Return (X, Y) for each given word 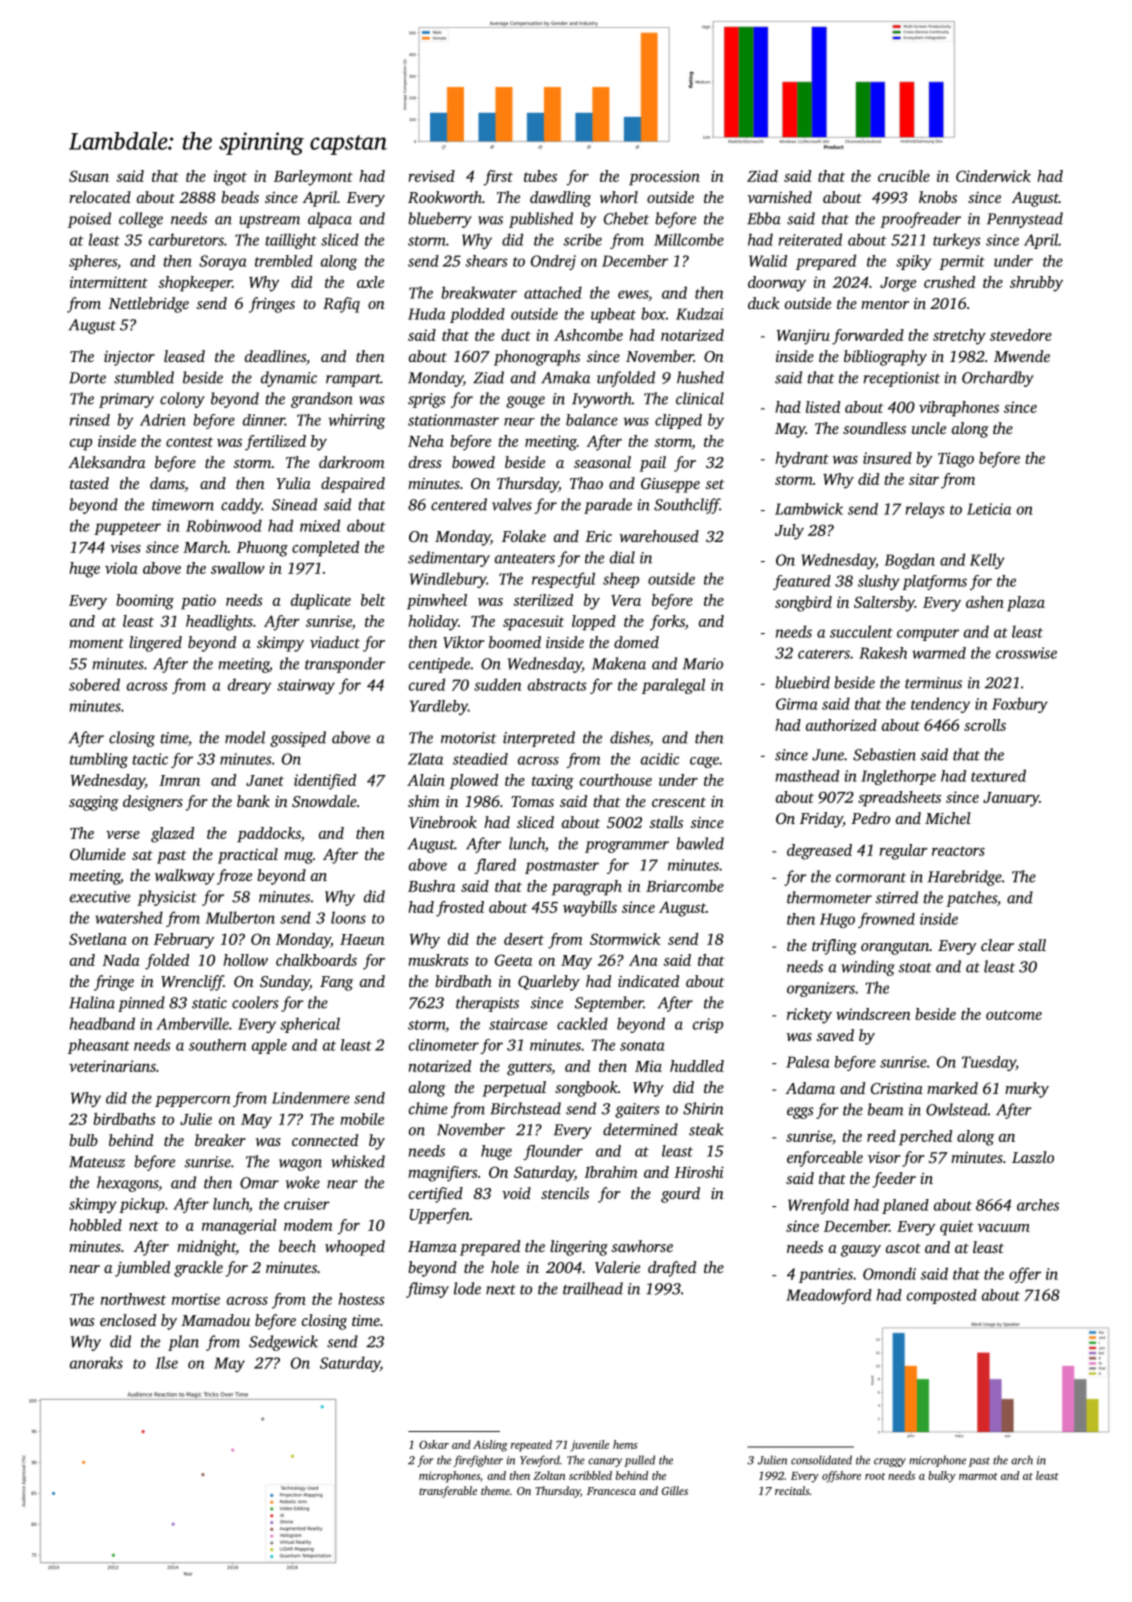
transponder (345, 665)
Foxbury (1020, 705)
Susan (89, 176)
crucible (904, 176)
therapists (487, 1004)
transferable (448, 1492)
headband (102, 1023)
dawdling (560, 199)
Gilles (675, 1490)
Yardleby (439, 707)
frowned (886, 920)
